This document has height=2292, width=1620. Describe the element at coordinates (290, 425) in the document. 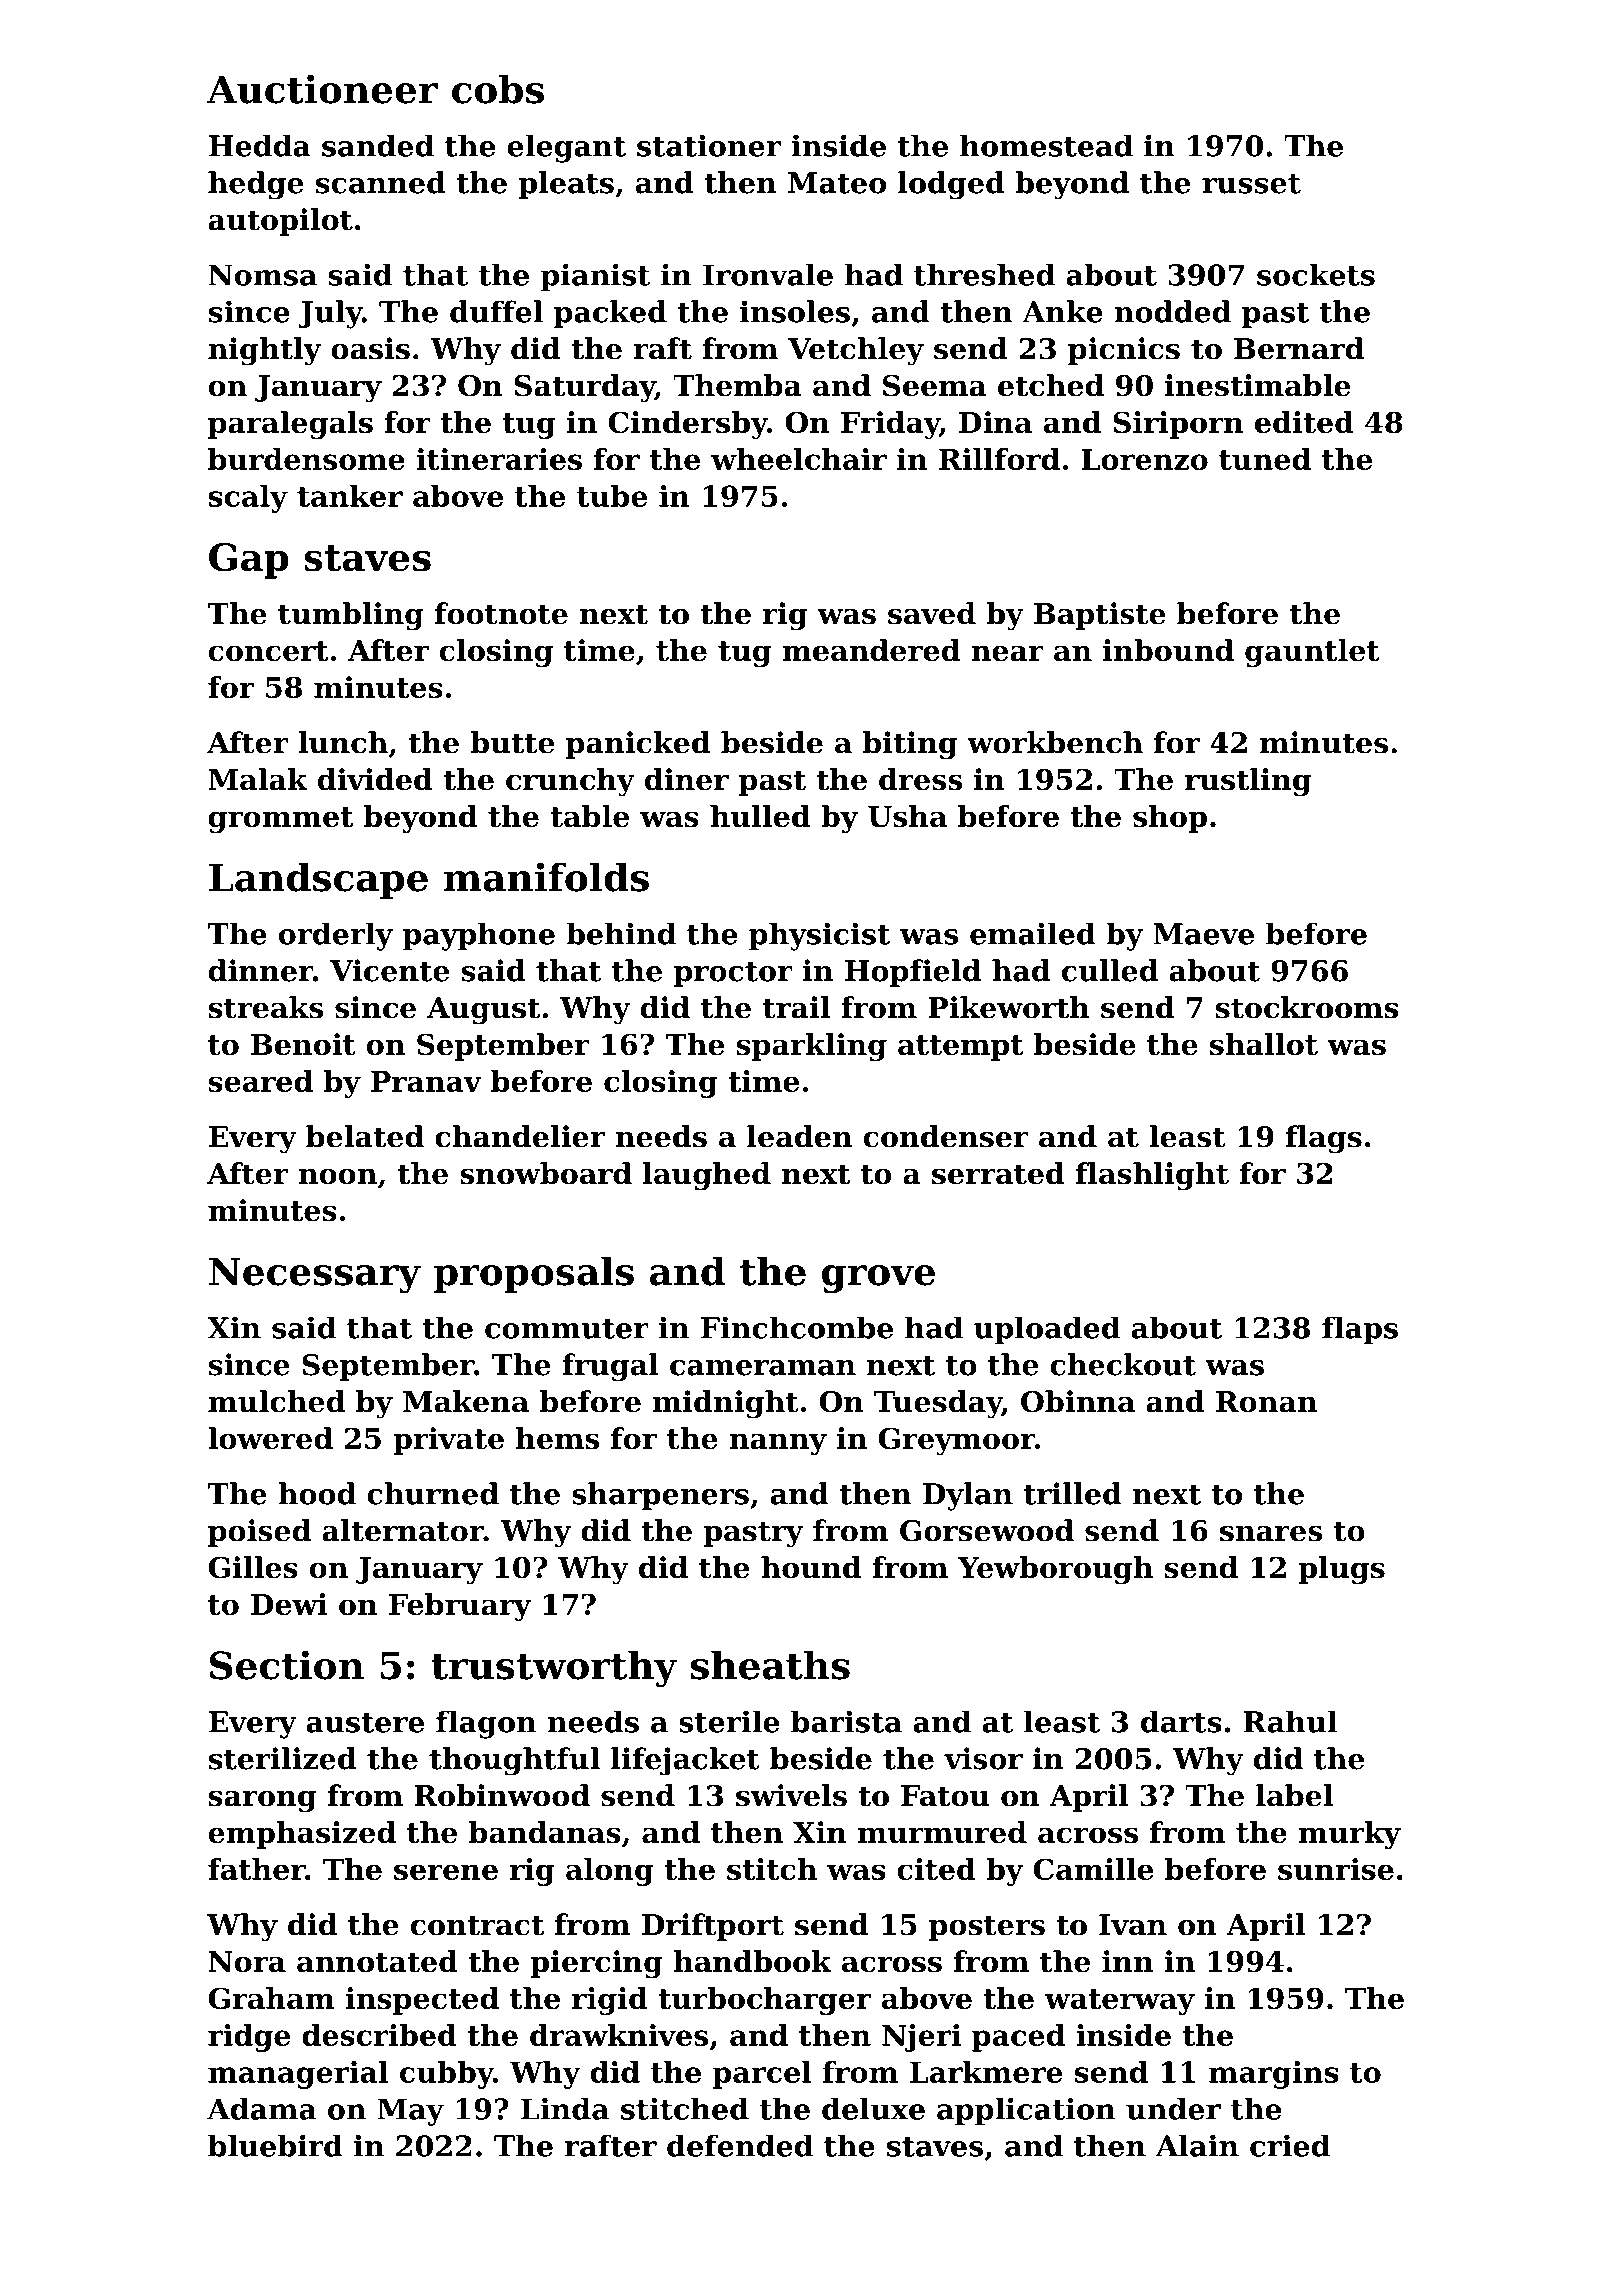

I see `paralegals` at that location.
